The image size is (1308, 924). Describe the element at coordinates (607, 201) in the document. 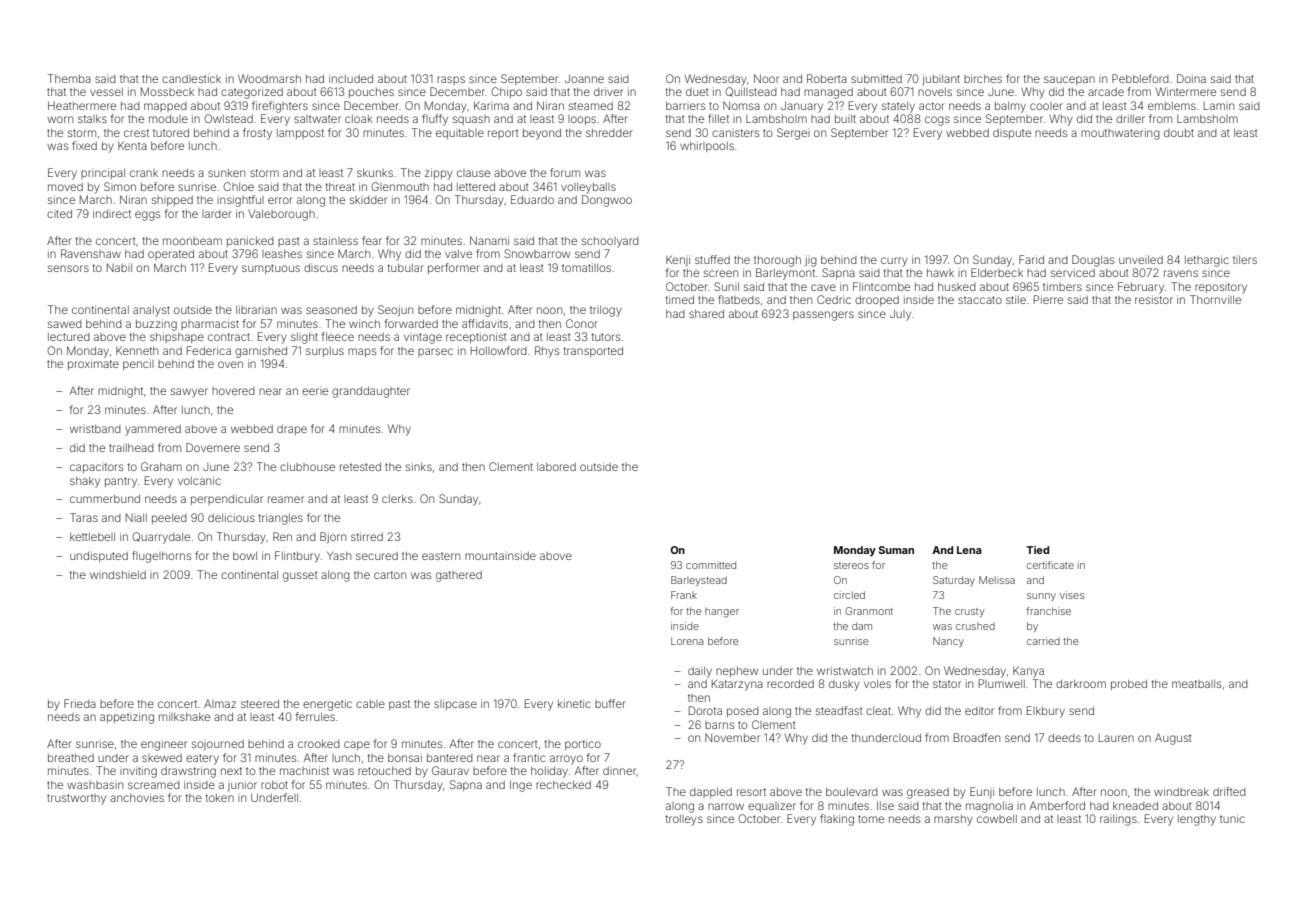

I see `Dongwoo` at that location.
